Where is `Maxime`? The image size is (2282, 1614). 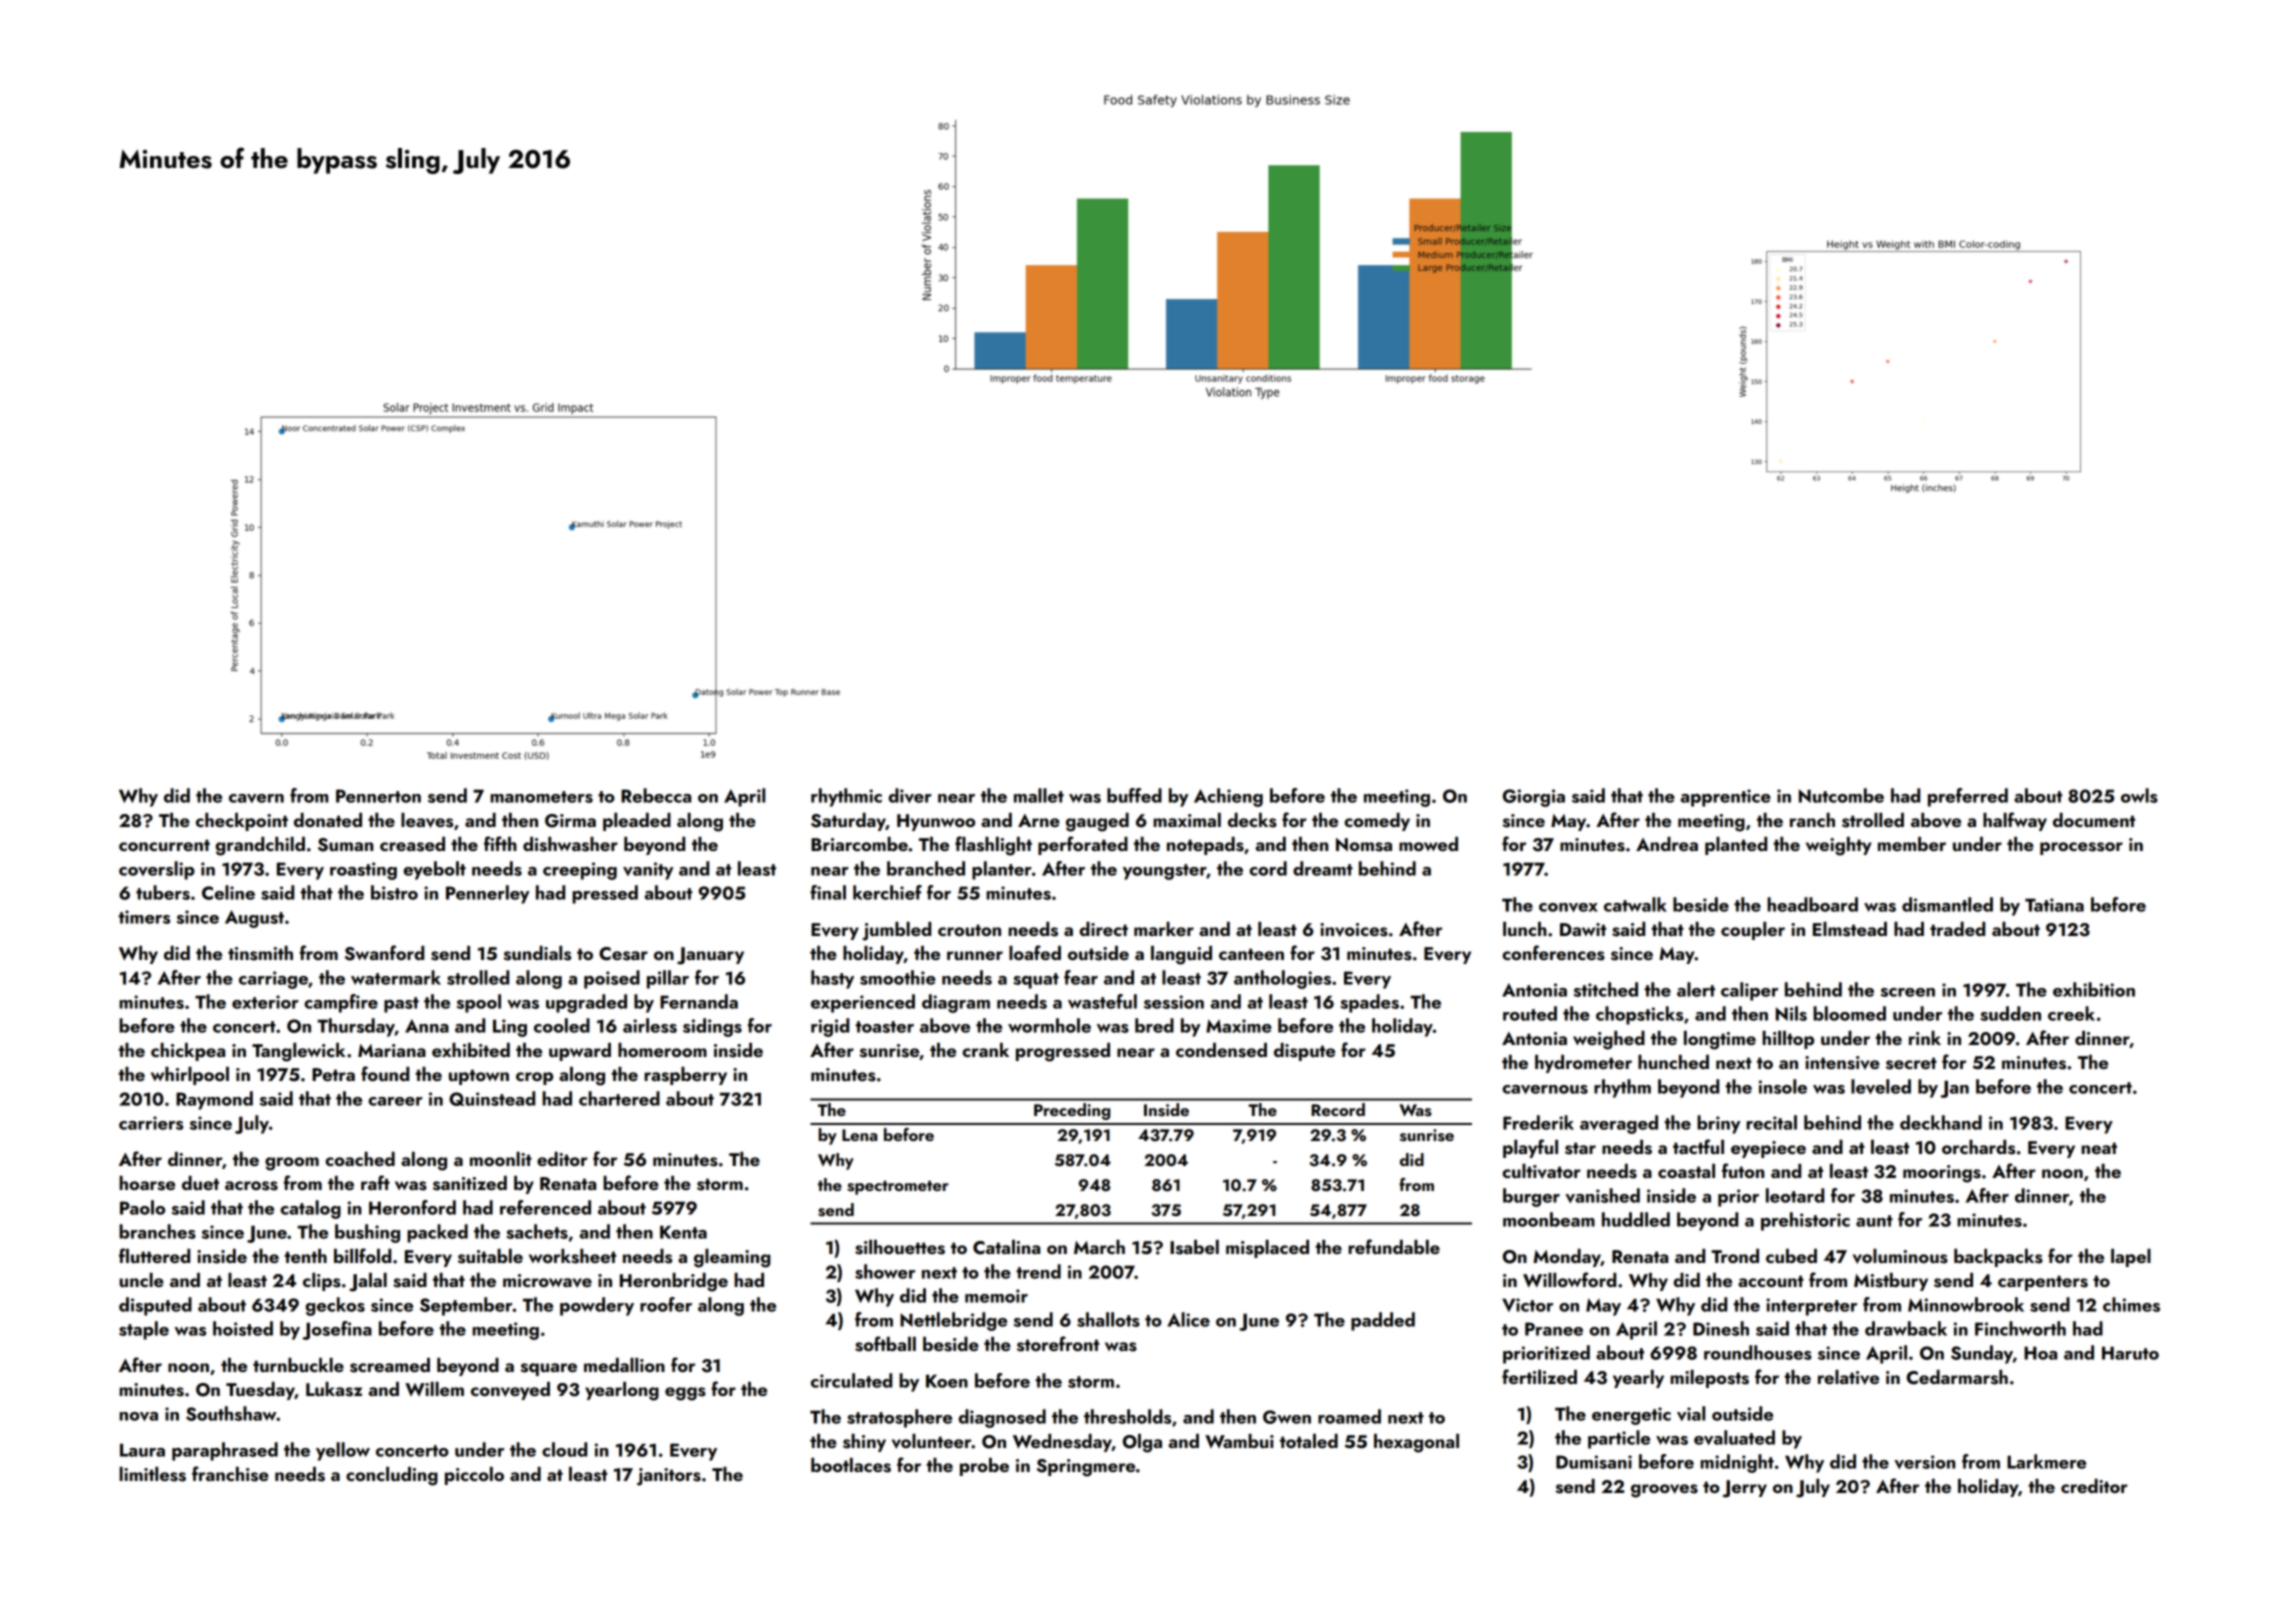
Maxime is located at coordinates (1239, 1026).
